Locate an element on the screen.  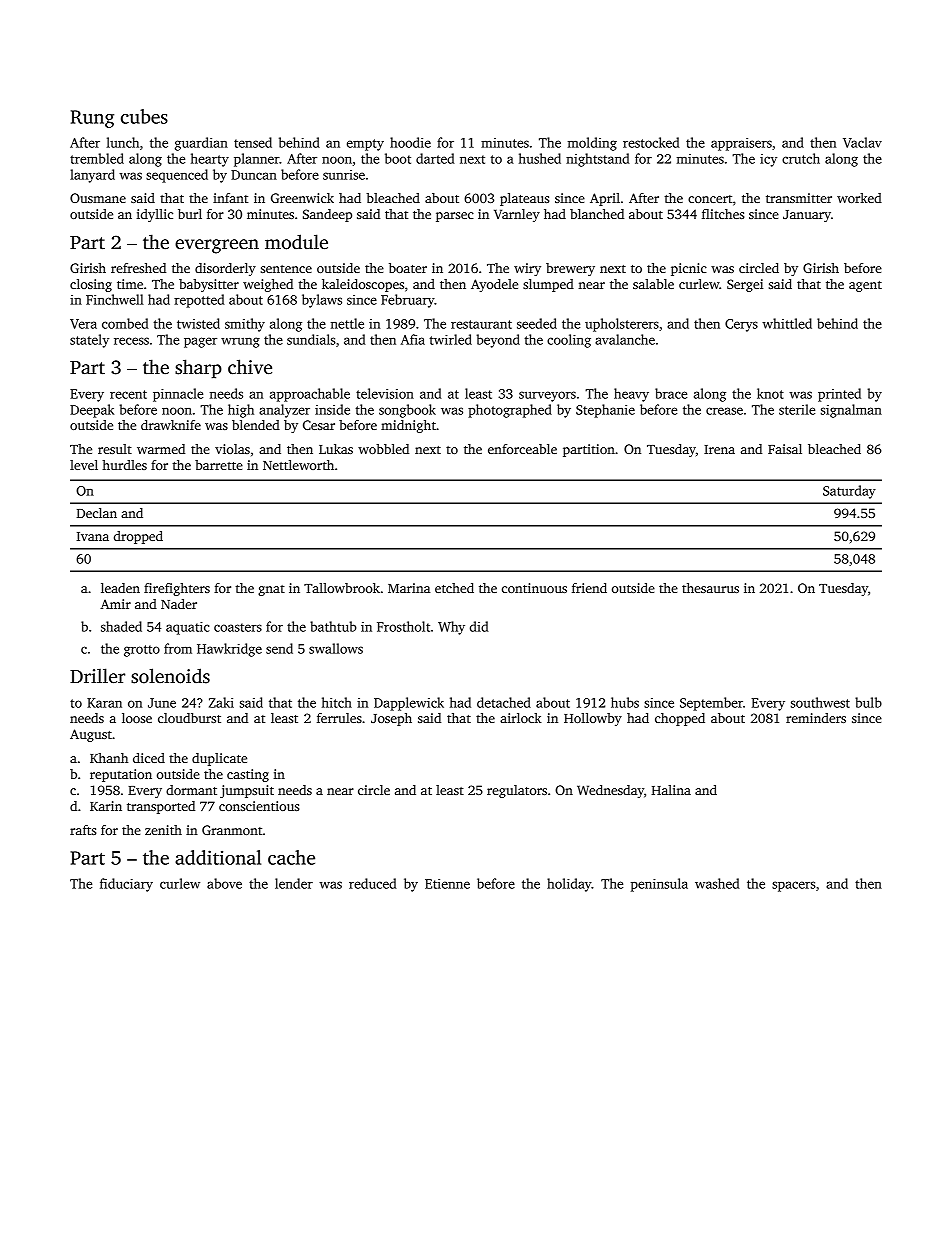
Greenwick is located at coordinates (302, 198).
